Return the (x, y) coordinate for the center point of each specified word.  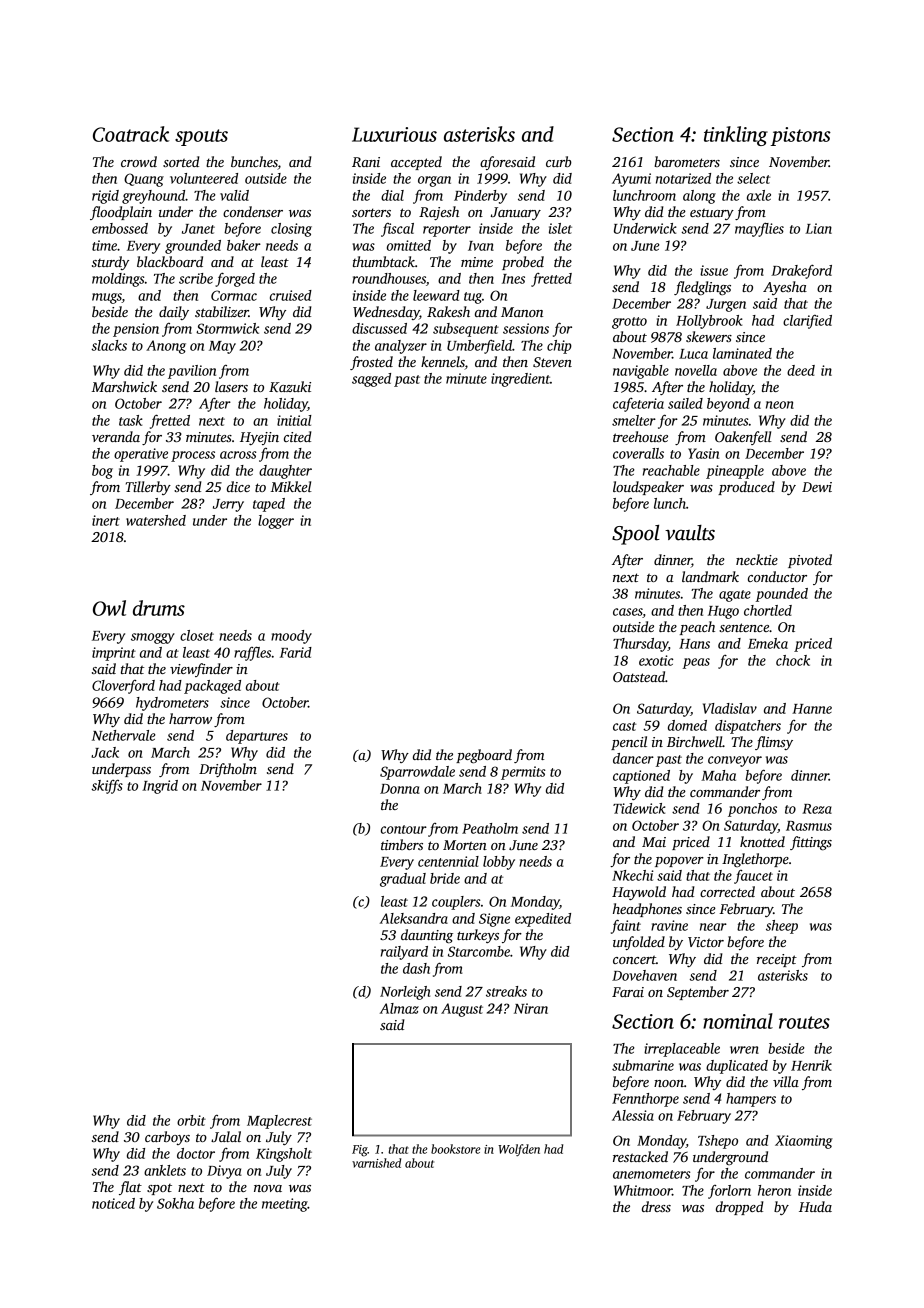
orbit (191, 1120)
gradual (403, 880)
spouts (201, 137)
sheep (782, 927)
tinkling (736, 136)
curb (559, 161)
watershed (156, 520)
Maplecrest (279, 1122)
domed (687, 725)
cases (628, 613)
